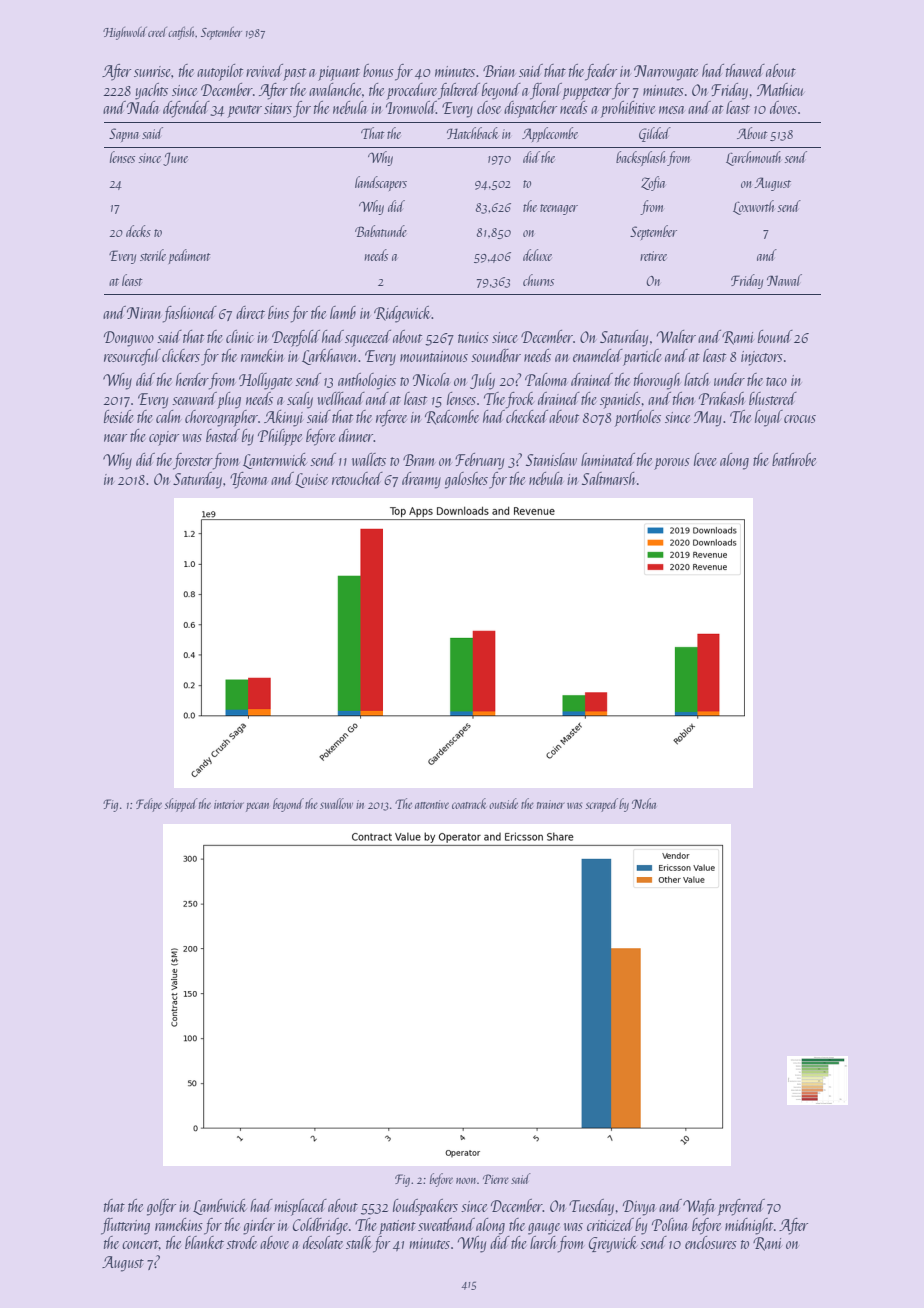  I want to click on Neha, so click(644, 803).
